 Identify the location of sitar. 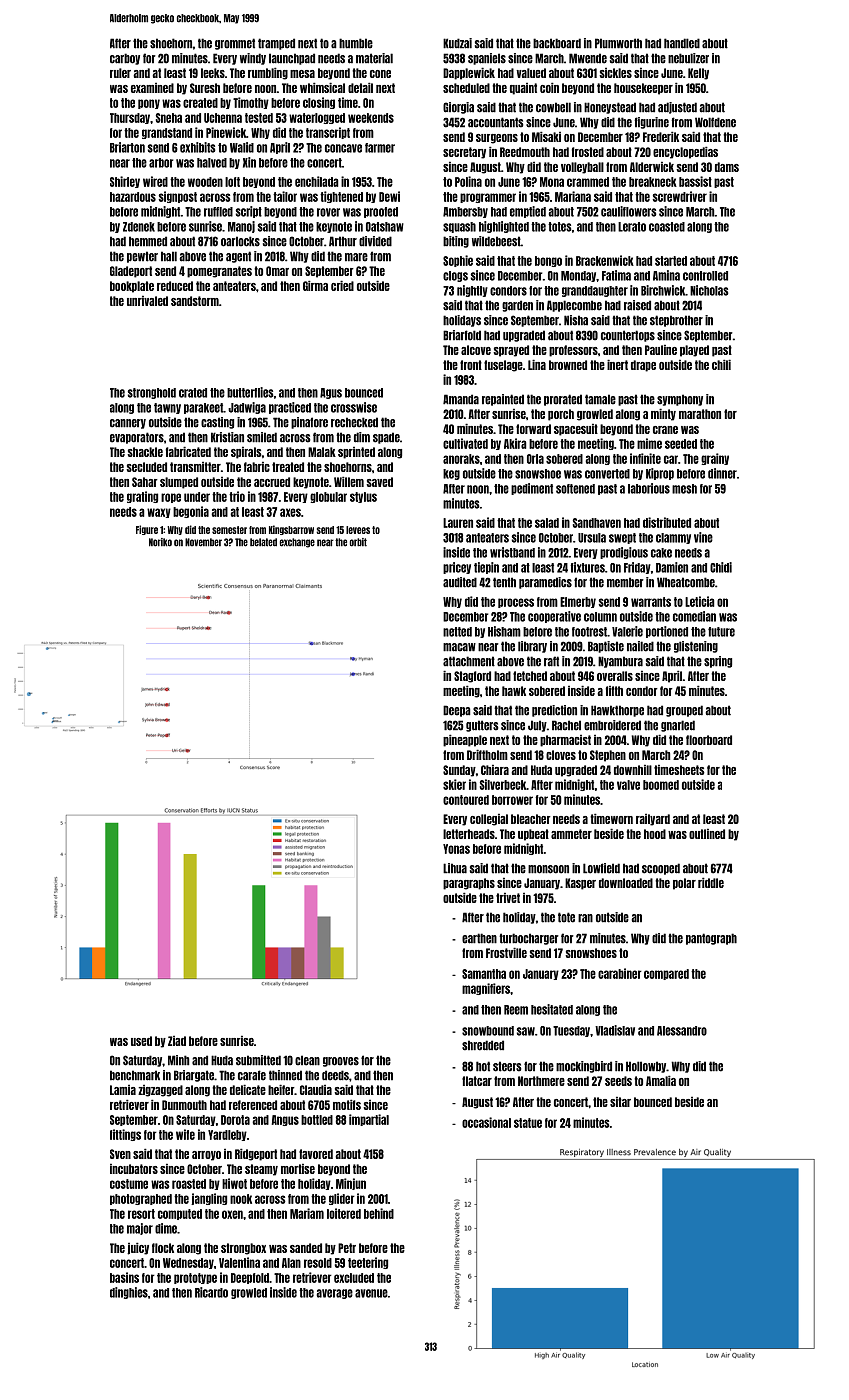
(620, 1101).
